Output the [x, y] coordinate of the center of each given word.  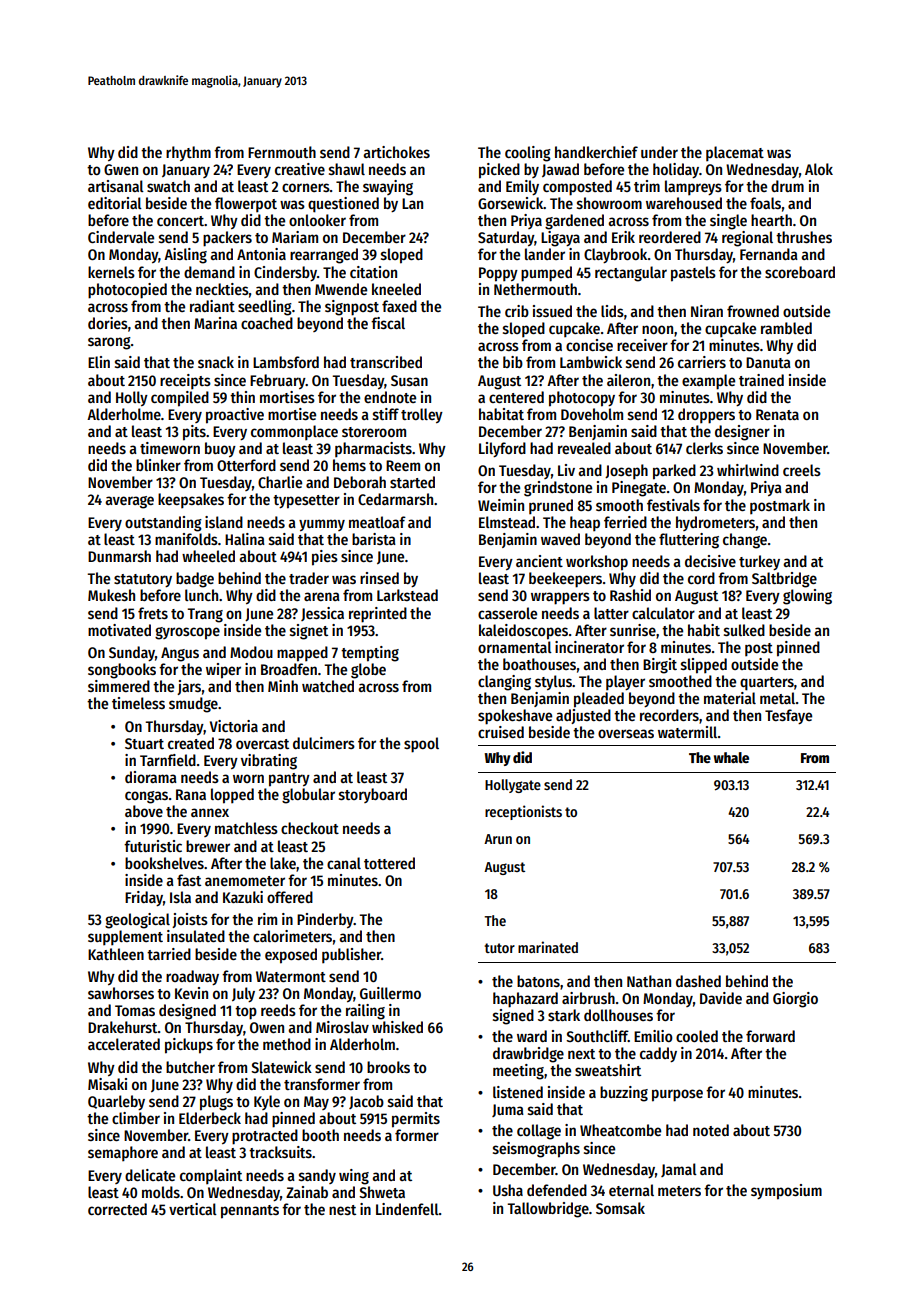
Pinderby [325, 920]
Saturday [506, 238]
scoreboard [800, 272]
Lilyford [502, 449]
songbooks [122, 671]
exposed [291, 956]
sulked [744, 630]
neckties [222, 289]
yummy [322, 525]
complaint [211, 1176]
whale [731, 757]
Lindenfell [407, 1209]
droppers [706, 416]
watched [328, 686]
